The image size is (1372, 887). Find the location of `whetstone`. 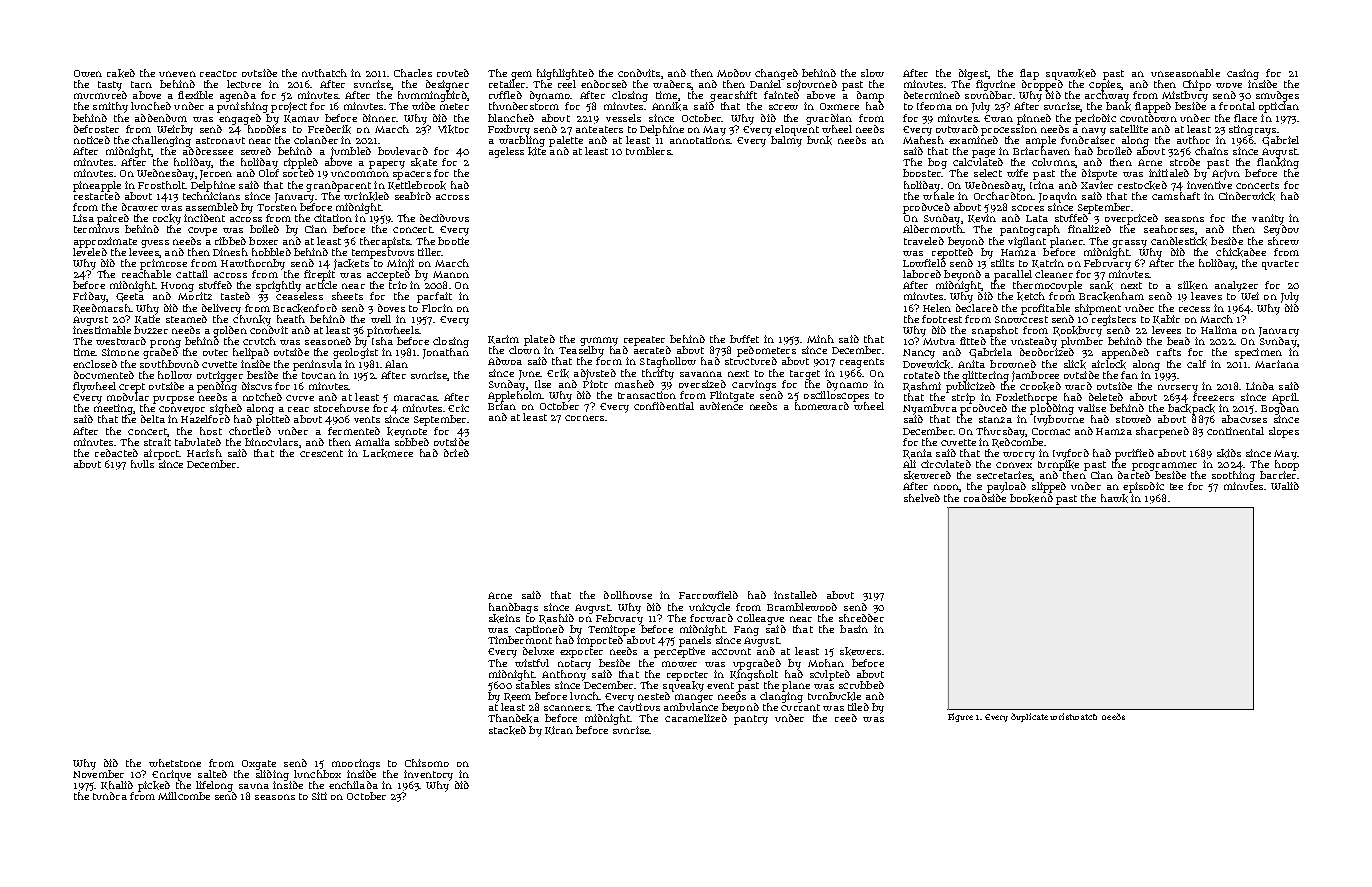

whetstone is located at coordinates (175, 763).
